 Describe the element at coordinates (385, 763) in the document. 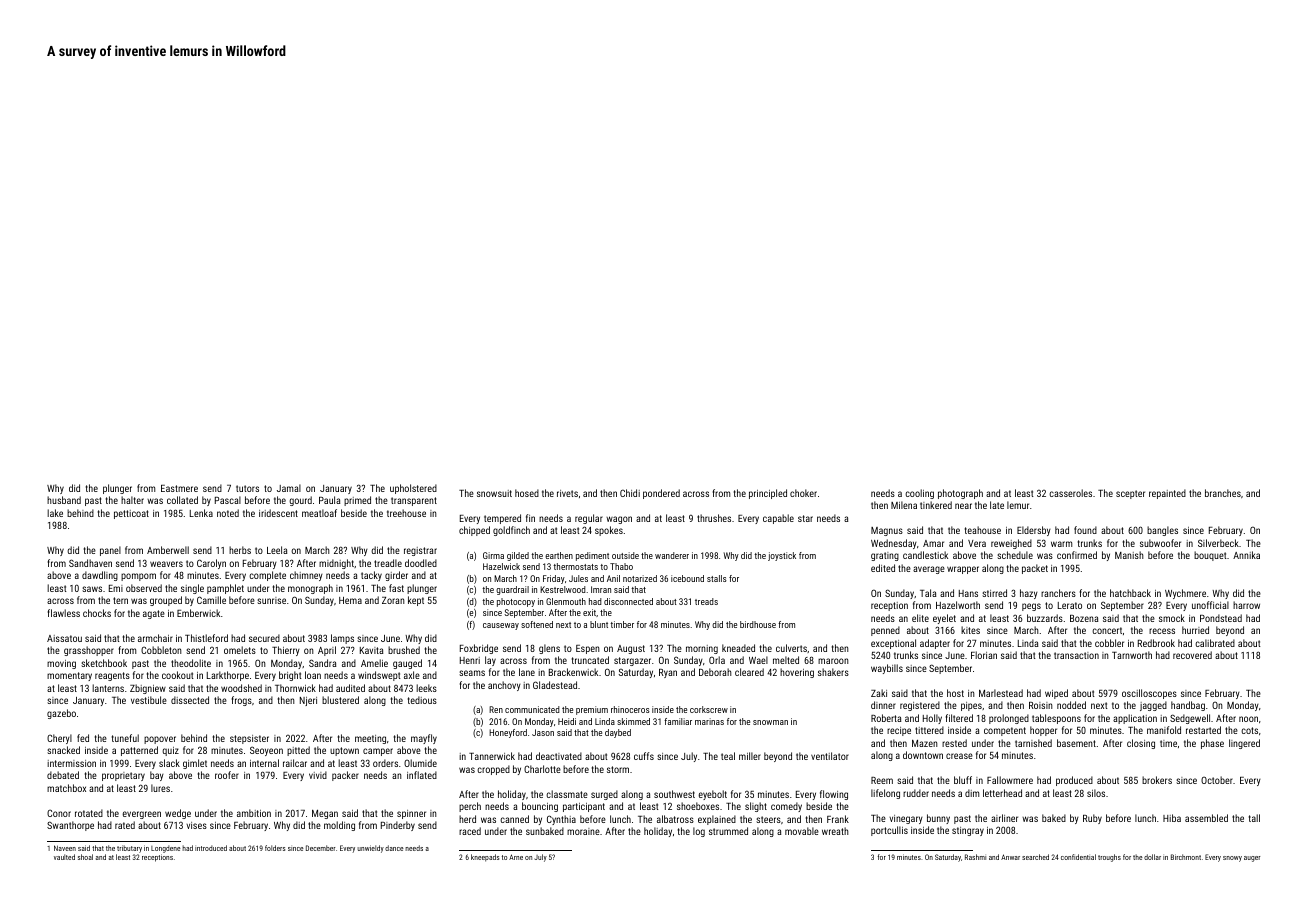

I see `orders` at that location.
